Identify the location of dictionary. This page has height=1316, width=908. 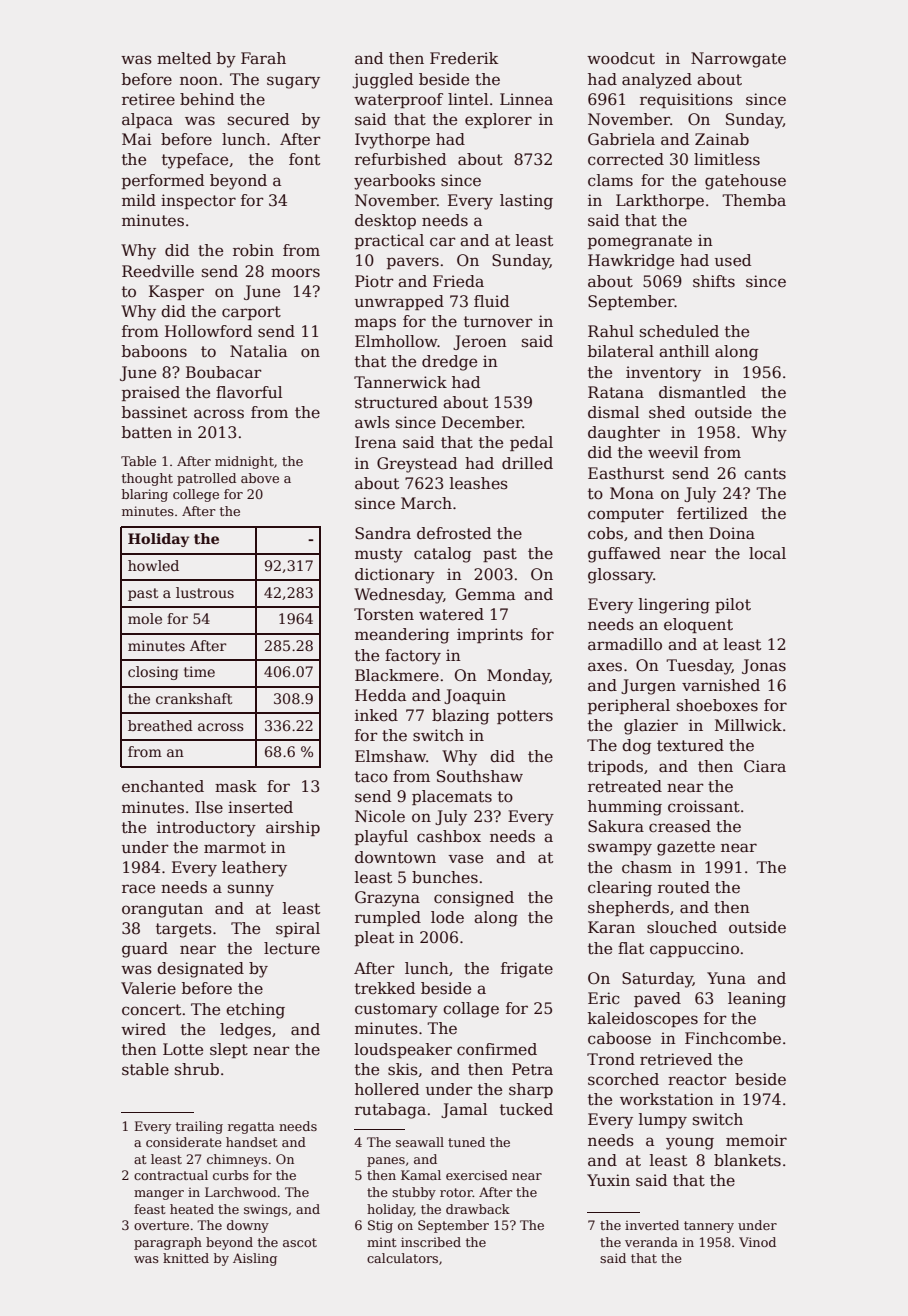
(395, 576).
